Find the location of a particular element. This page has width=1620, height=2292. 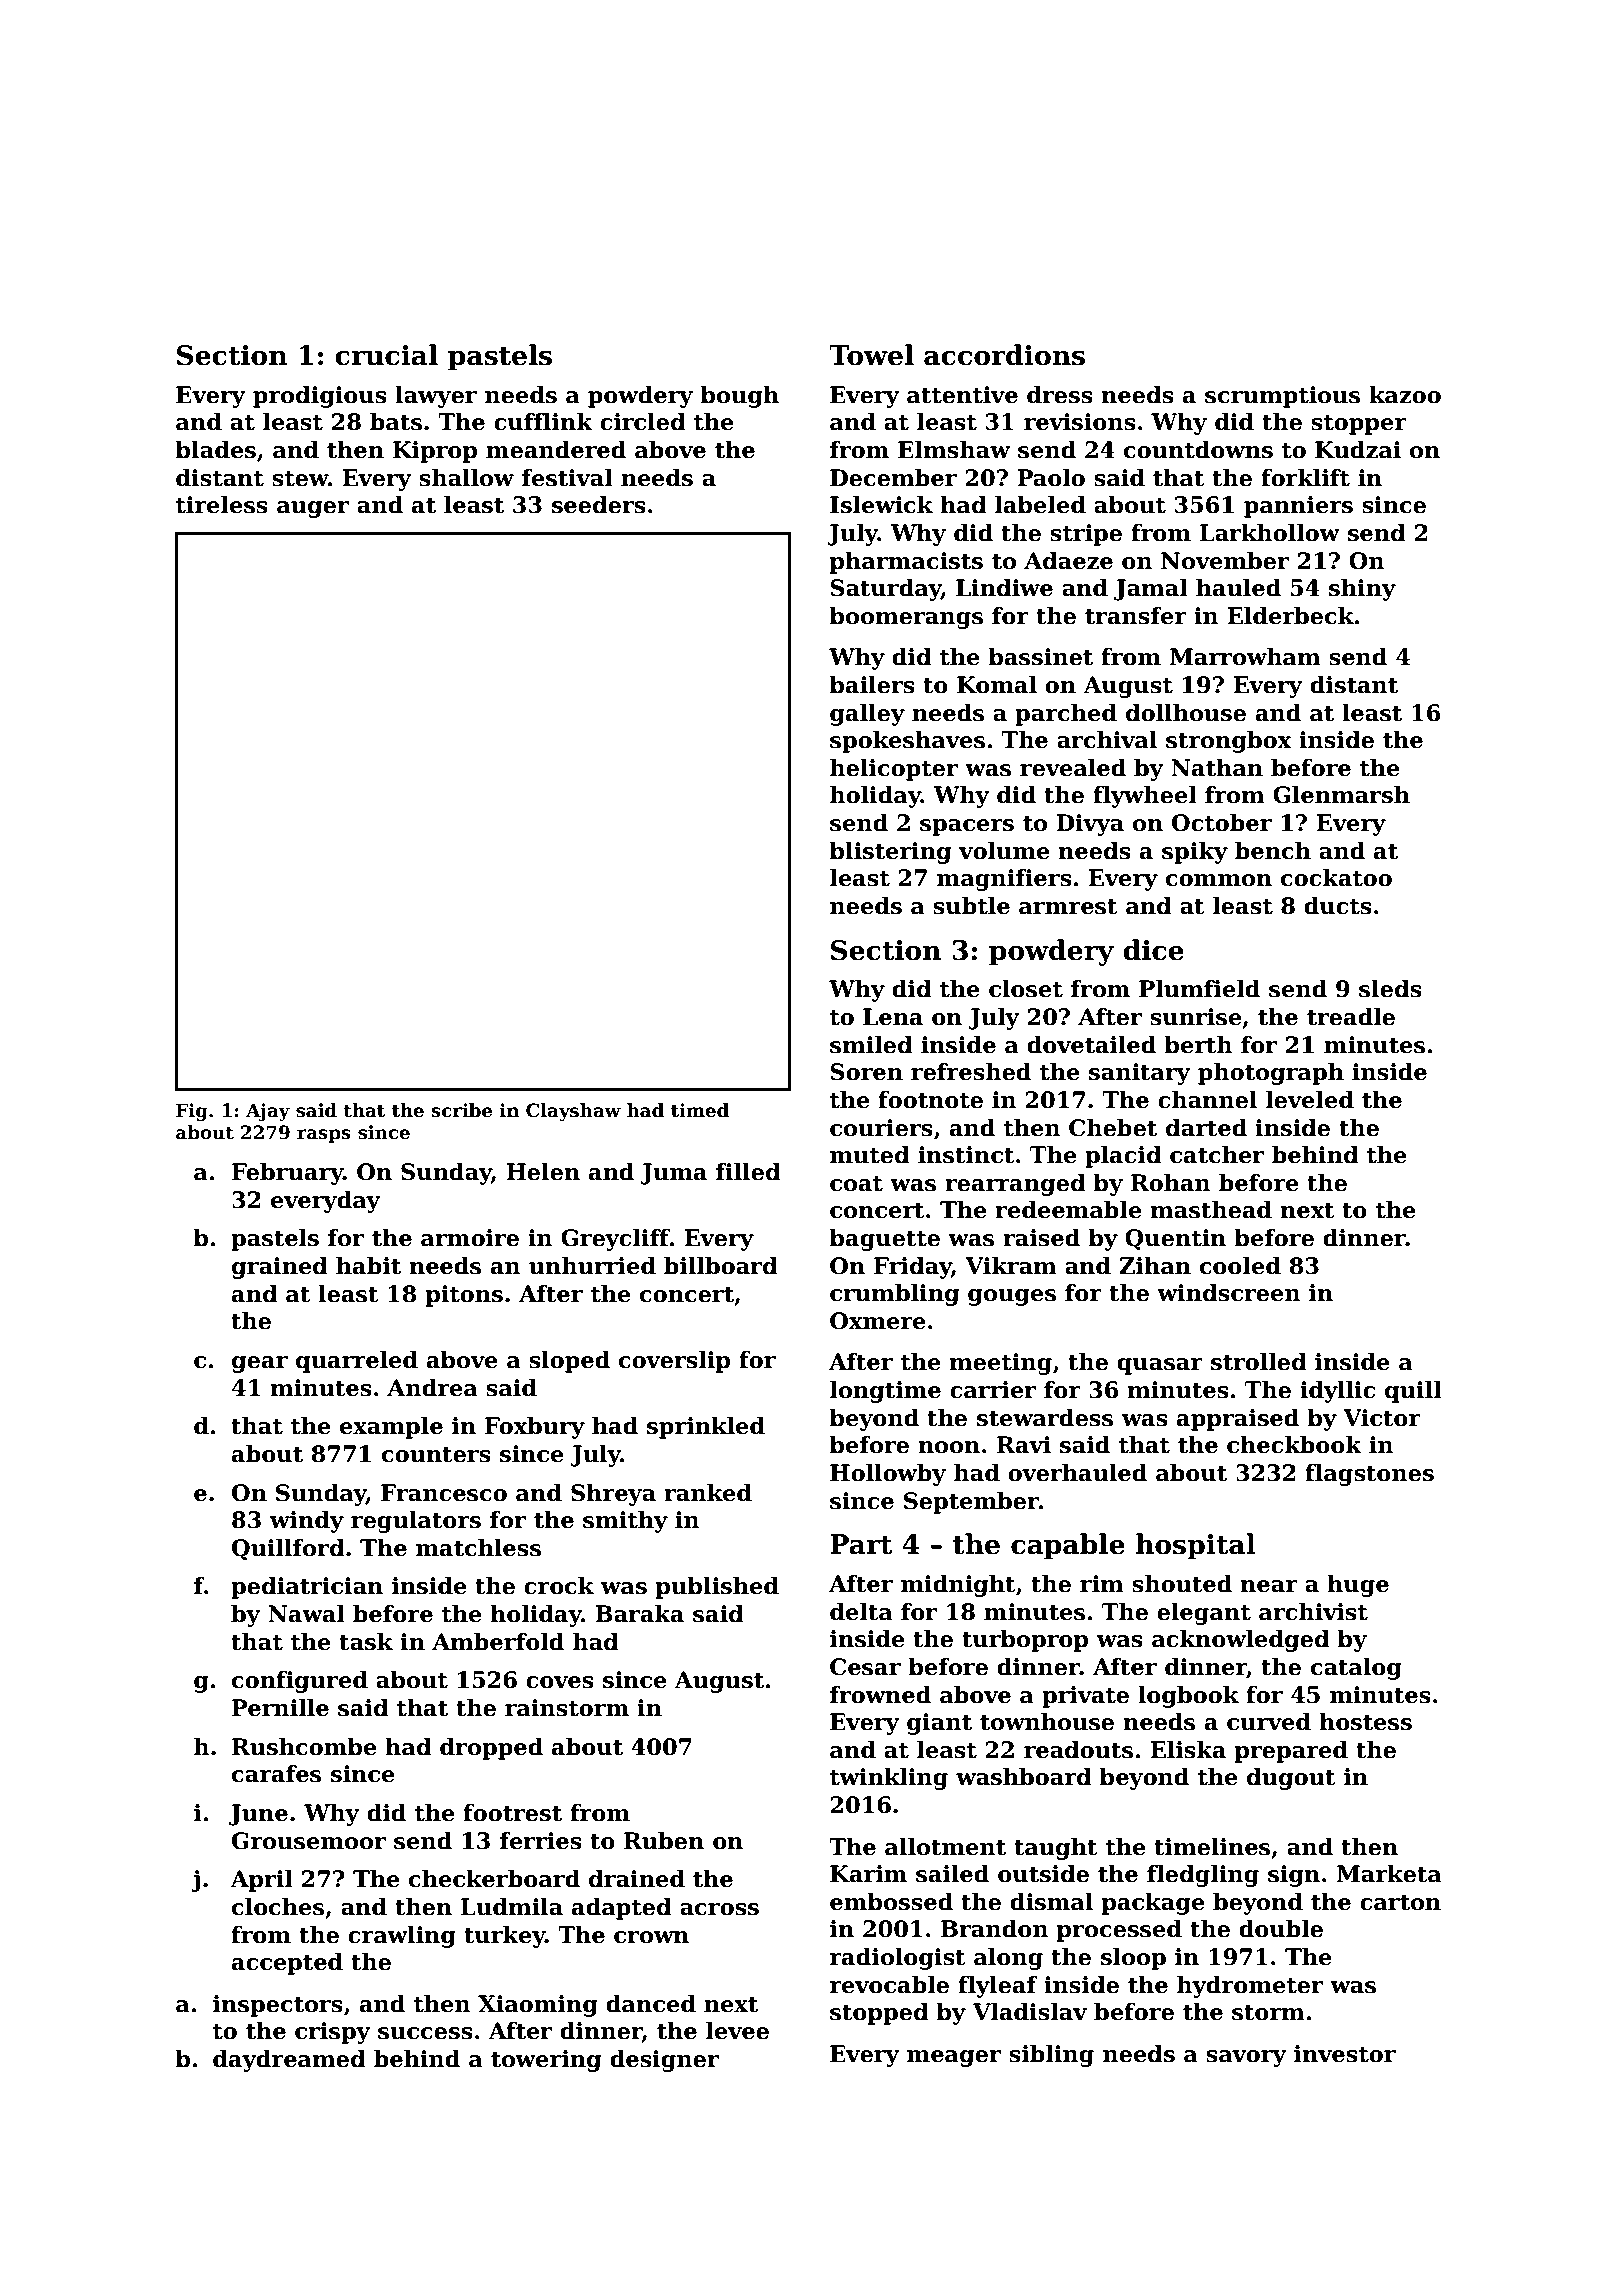

daydreamed is located at coordinates (289, 2061).
